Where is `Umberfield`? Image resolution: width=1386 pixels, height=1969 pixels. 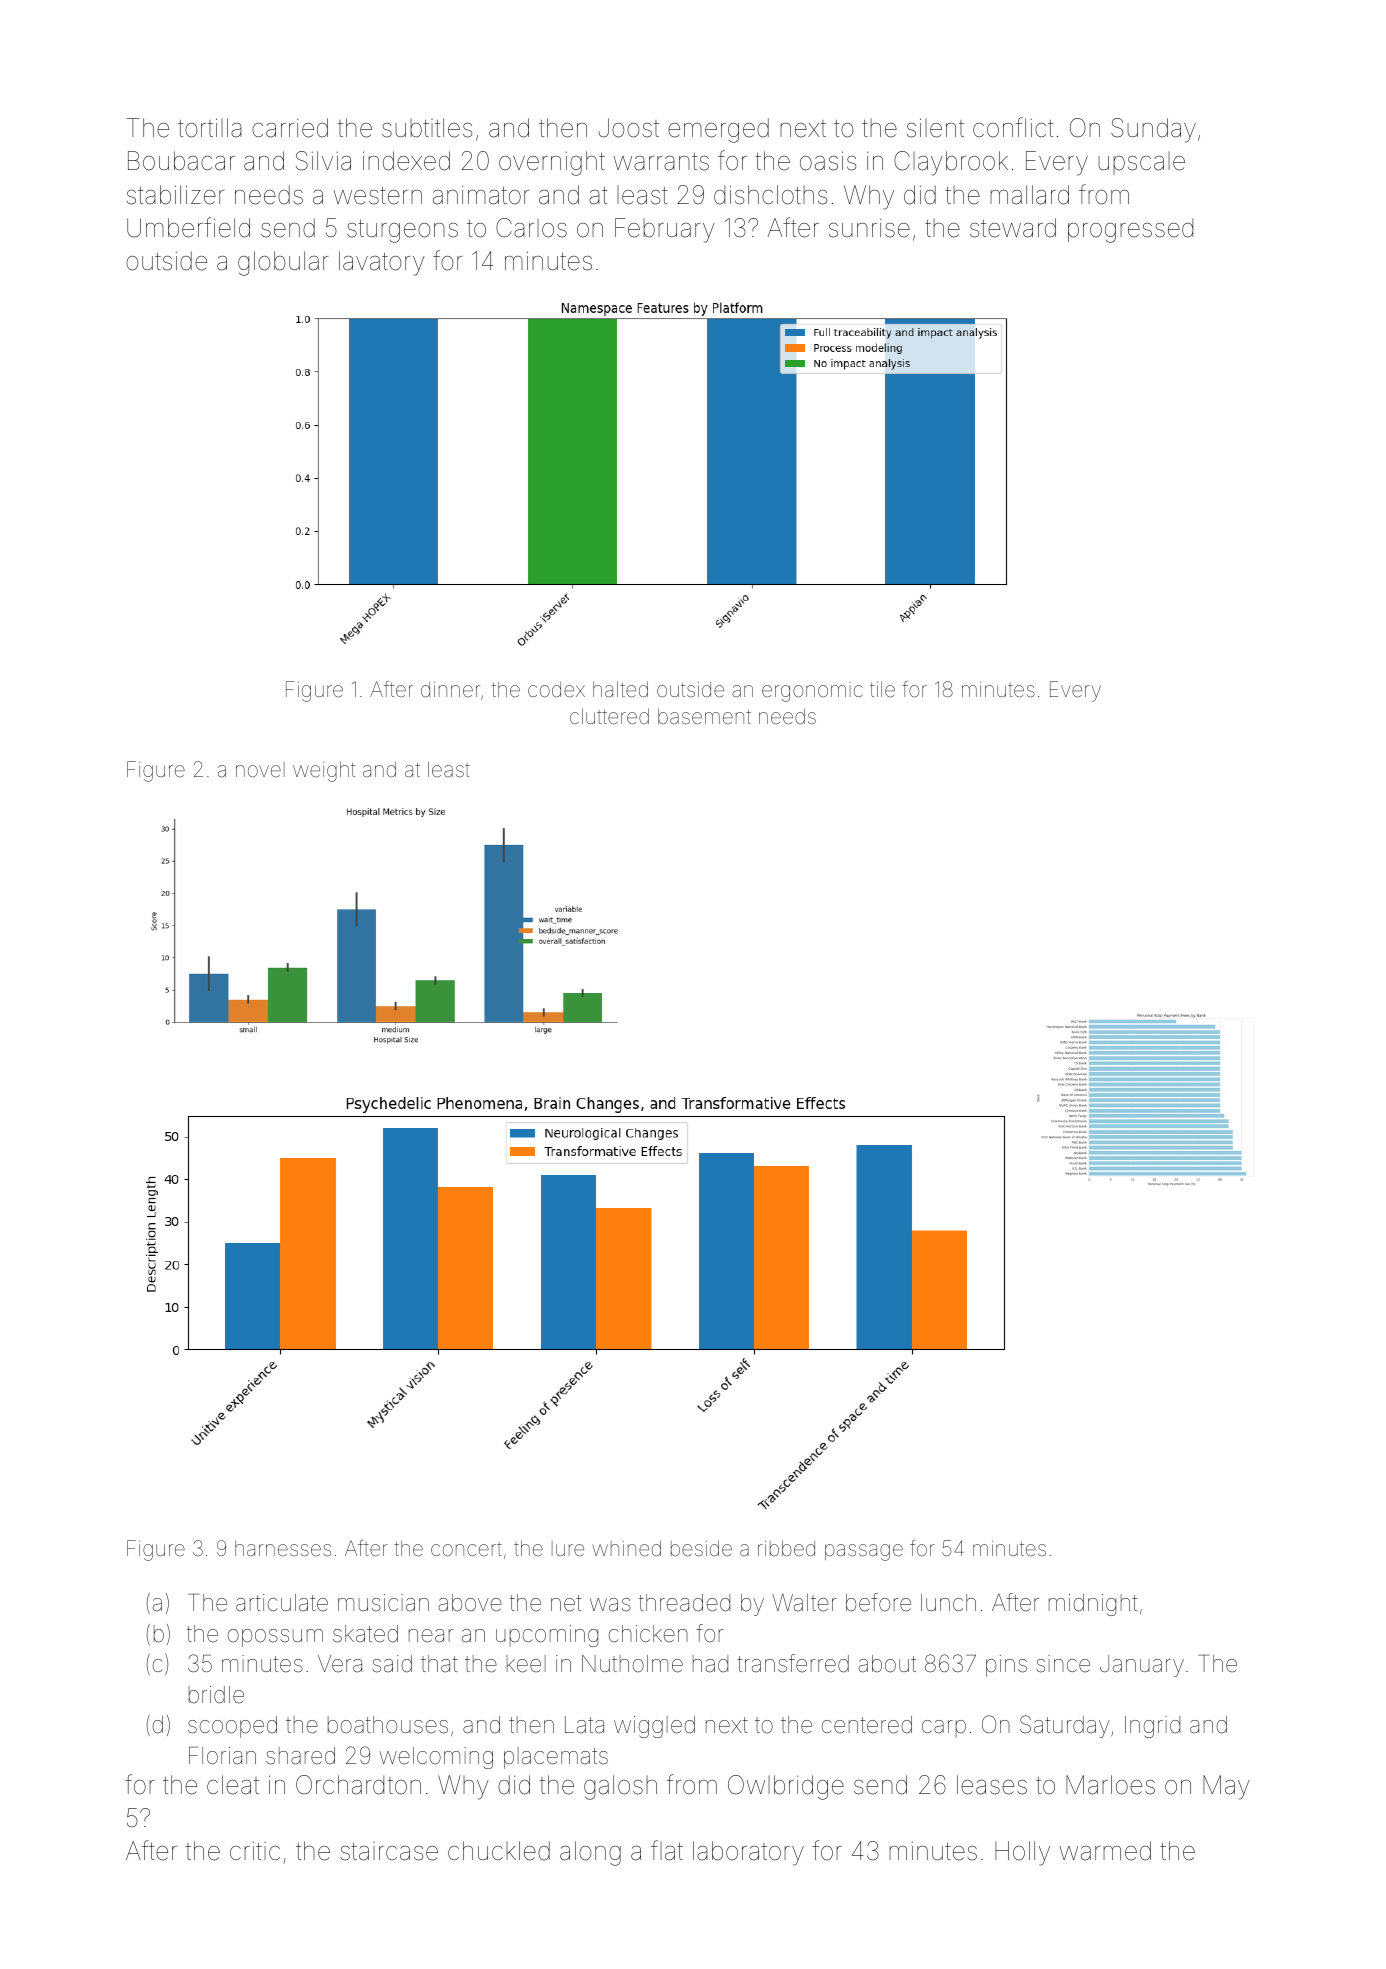
Umberfield is located at coordinates (188, 227).
